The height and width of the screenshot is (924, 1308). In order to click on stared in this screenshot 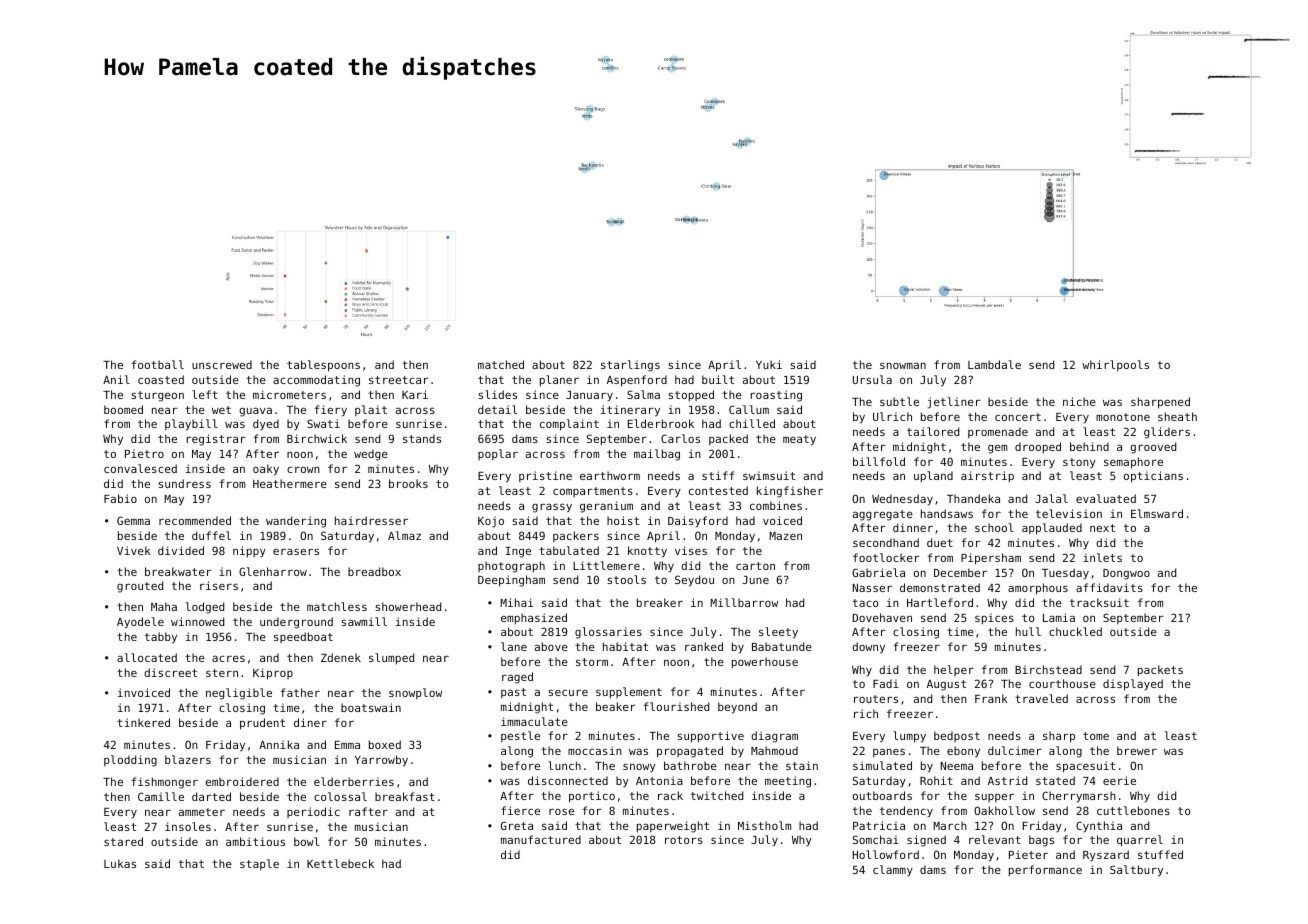, I will do `click(123, 841)`.
